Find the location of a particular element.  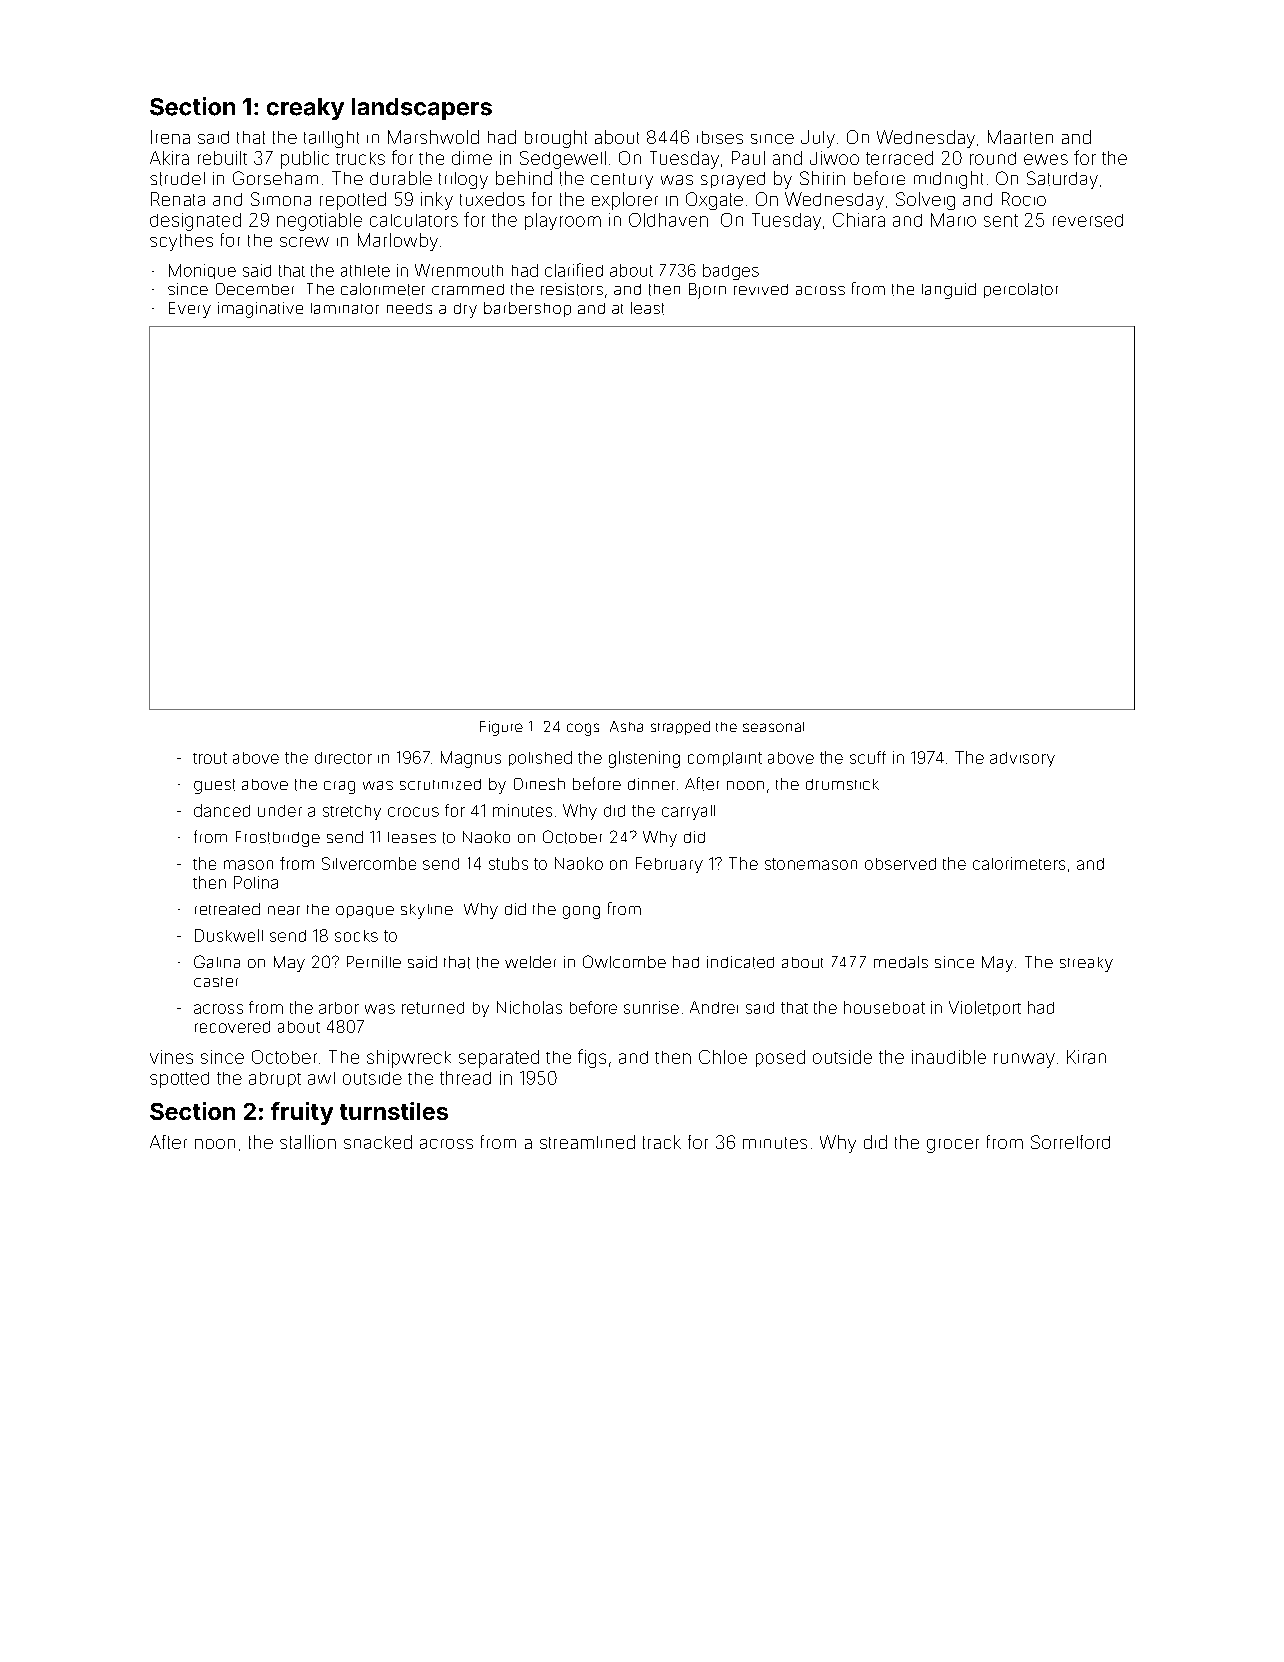

Chiara is located at coordinates (859, 220).
